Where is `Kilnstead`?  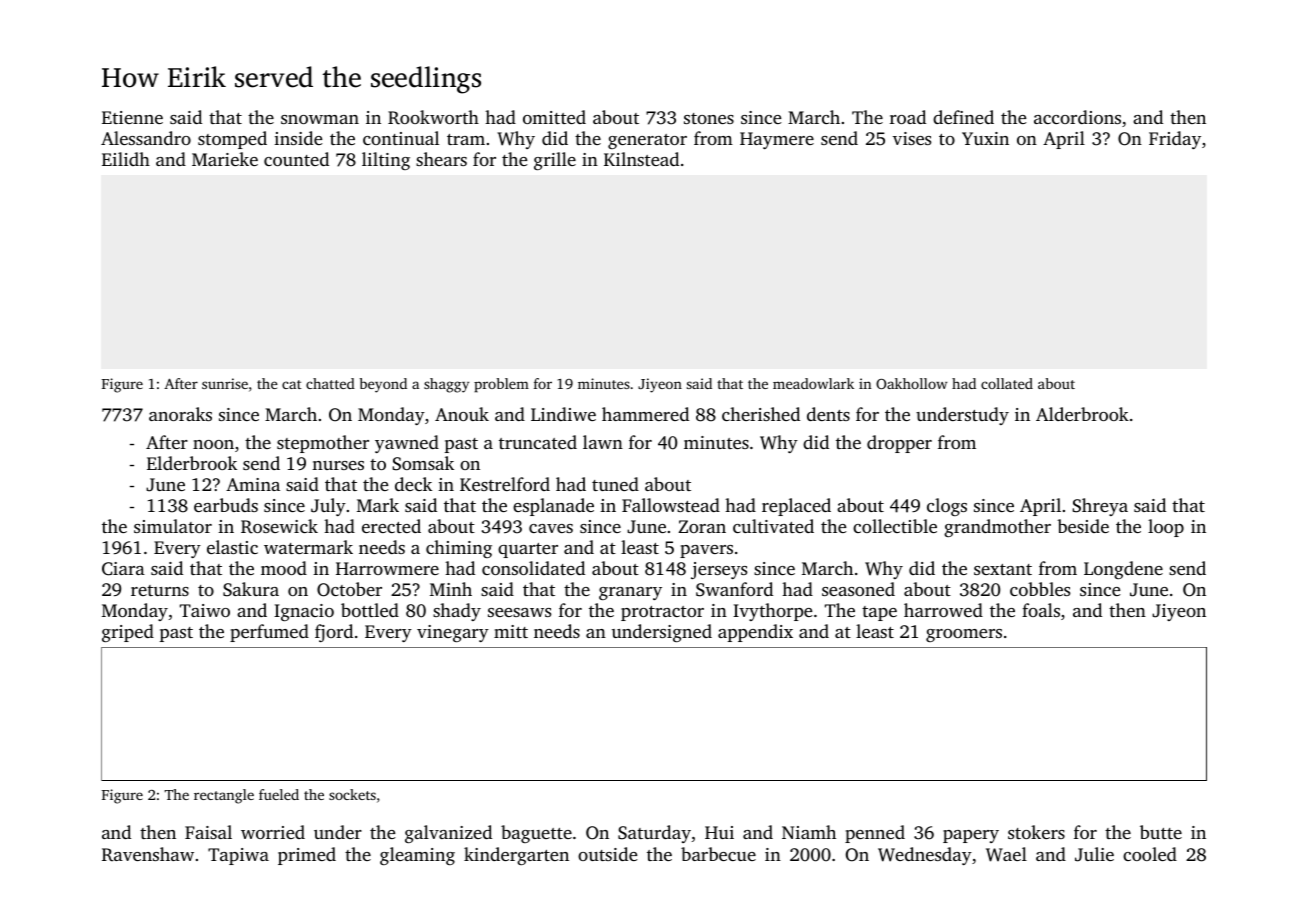
Kilnstead is located at coordinates (641, 159).
